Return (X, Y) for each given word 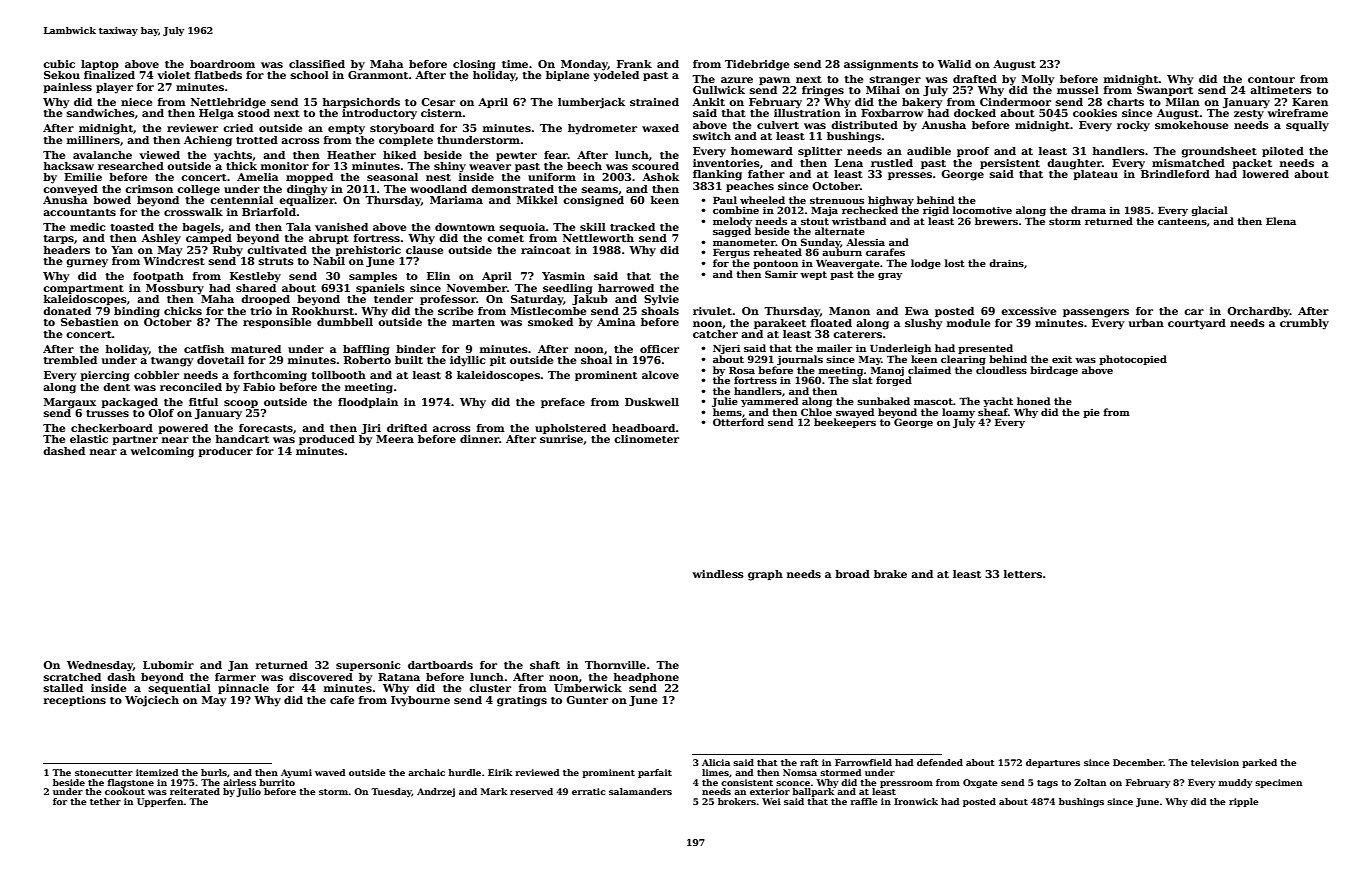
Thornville (615, 665)
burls (214, 772)
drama (1088, 210)
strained (654, 102)
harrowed (626, 288)
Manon (849, 311)
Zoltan (1090, 782)
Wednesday (100, 666)
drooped (265, 300)
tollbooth (339, 375)
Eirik (500, 772)
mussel (1078, 90)
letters (1023, 574)
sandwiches (101, 113)
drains (1006, 263)
